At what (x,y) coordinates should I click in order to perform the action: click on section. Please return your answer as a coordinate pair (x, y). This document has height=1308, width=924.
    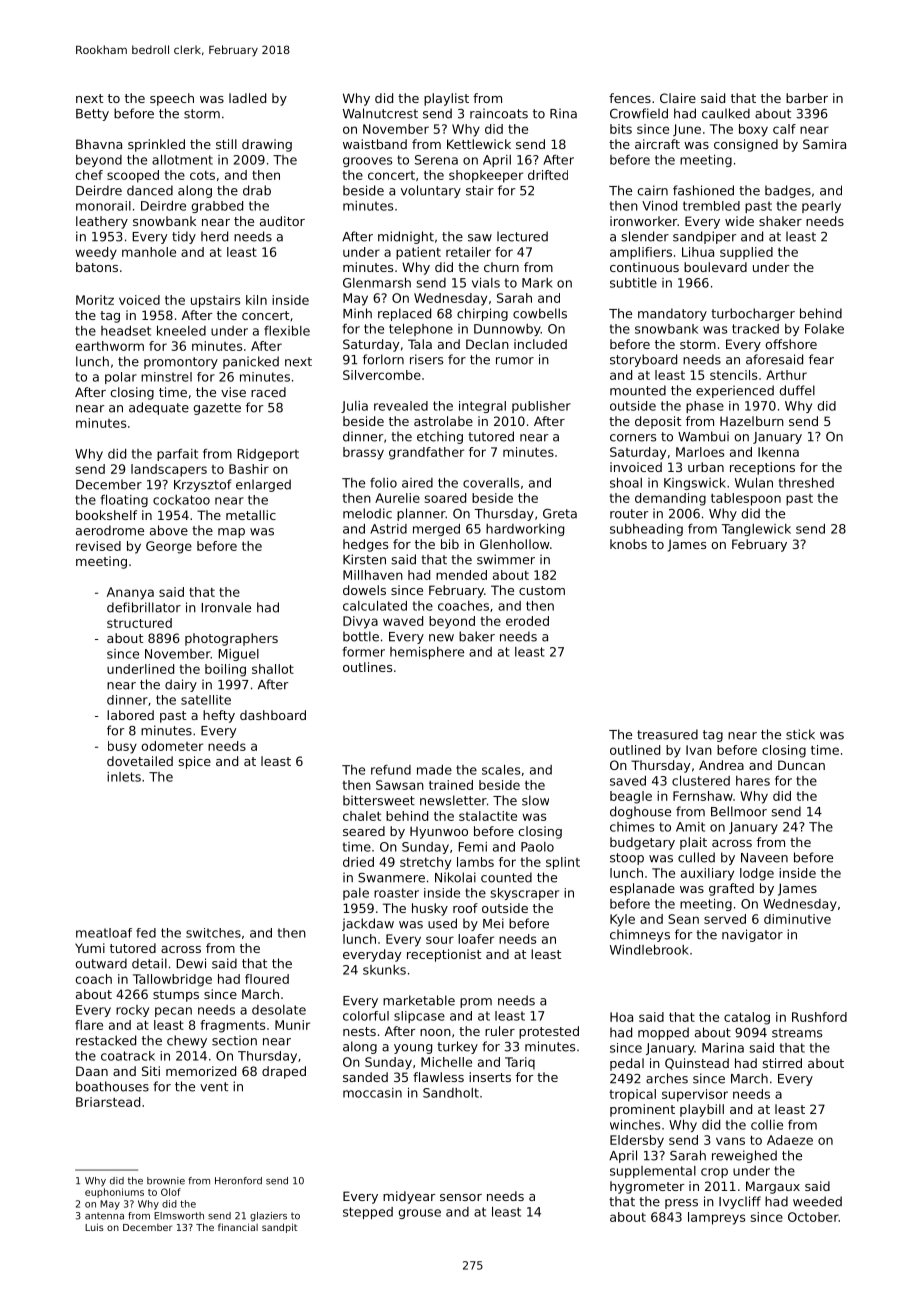
    Looking at the image, I should click on (234, 1040).
